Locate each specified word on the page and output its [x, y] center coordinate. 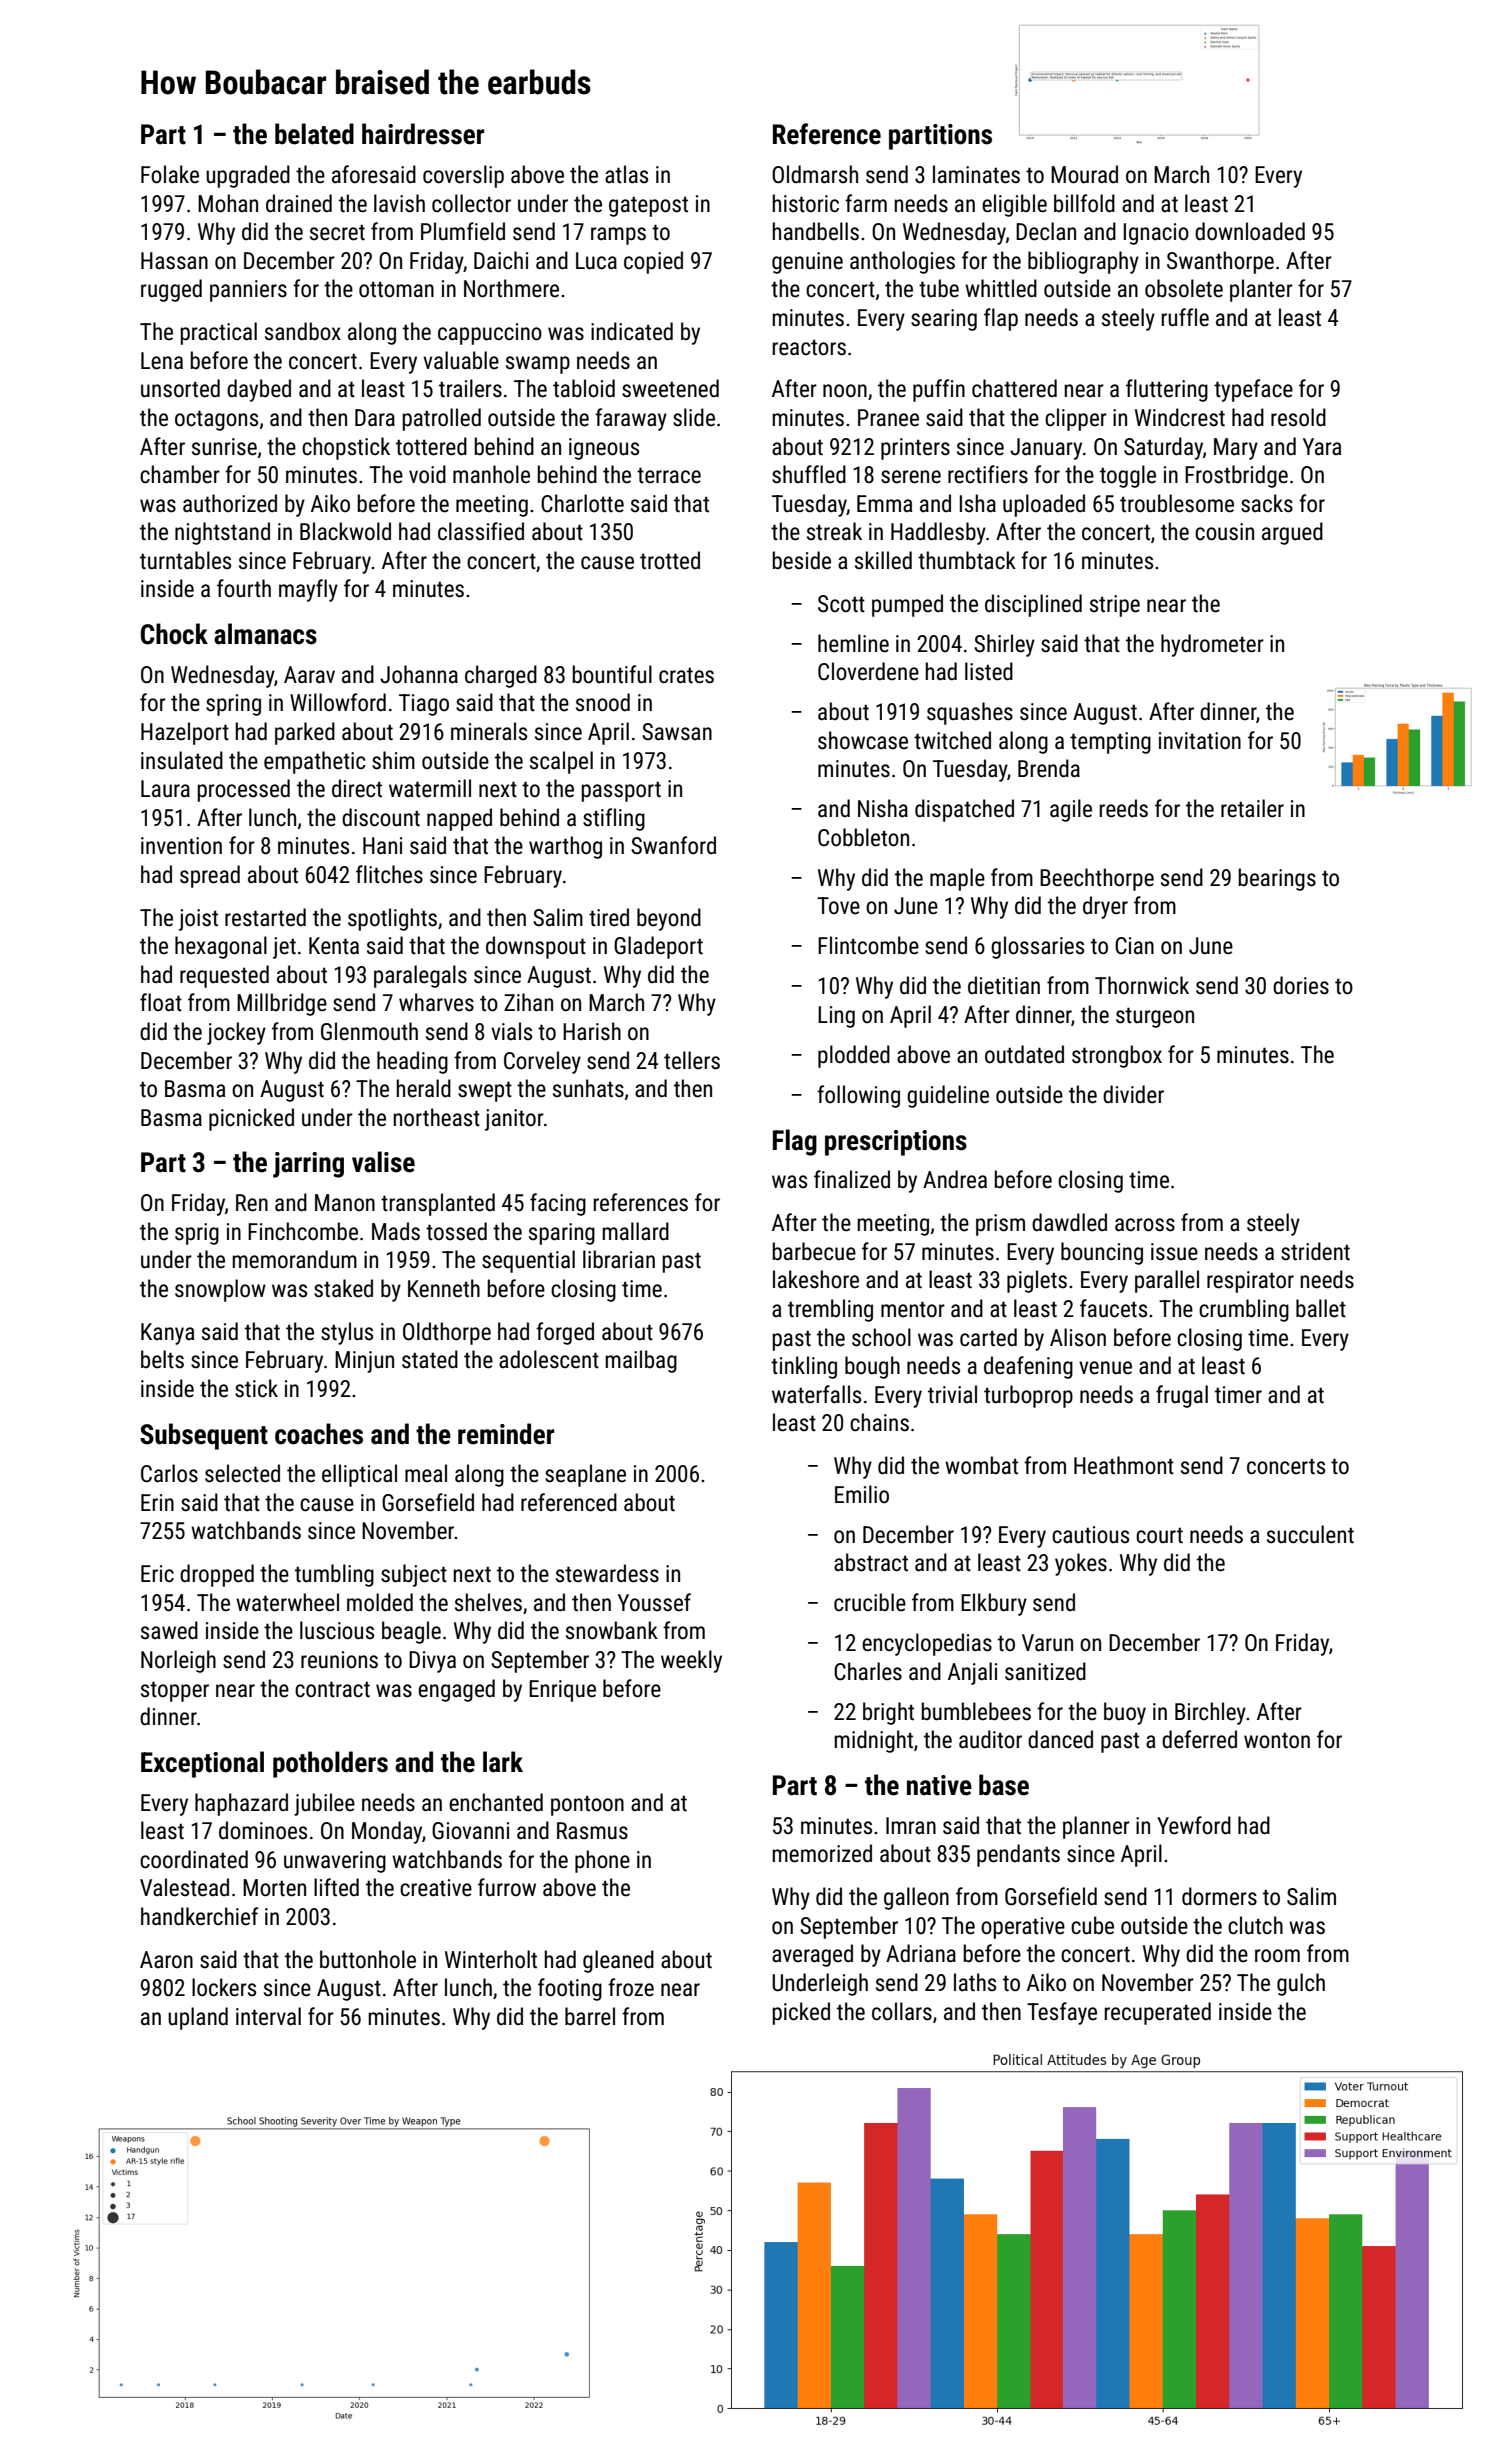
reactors [809, 348]
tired [609, 917]
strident [1315, 1251]
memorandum [294, 1259]
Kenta [334, 946]
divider [1133, 1094]
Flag [795, 1142]
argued [1292, 533]
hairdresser [423, 134]
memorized [822, 1853]
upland [198, 2018]
